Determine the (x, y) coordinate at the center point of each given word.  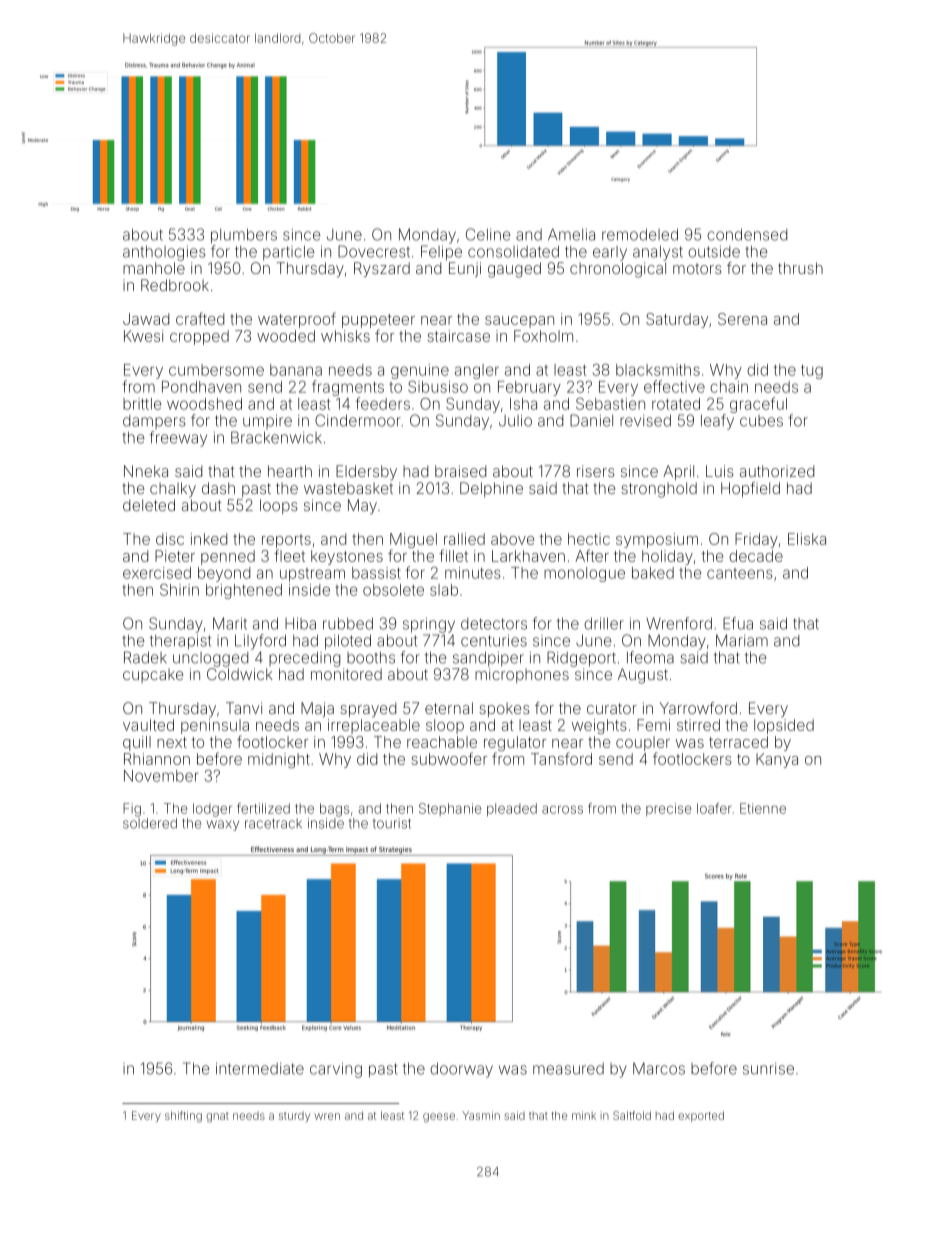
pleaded (512, 809)
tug (812, 372)
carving (336, 1070)
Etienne (763, 808)
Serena (742, 319)
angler (477, 371)
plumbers (244, 236)
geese (439, 1117)
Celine (488, 234)
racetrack (273, 823)
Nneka (146, 471)
